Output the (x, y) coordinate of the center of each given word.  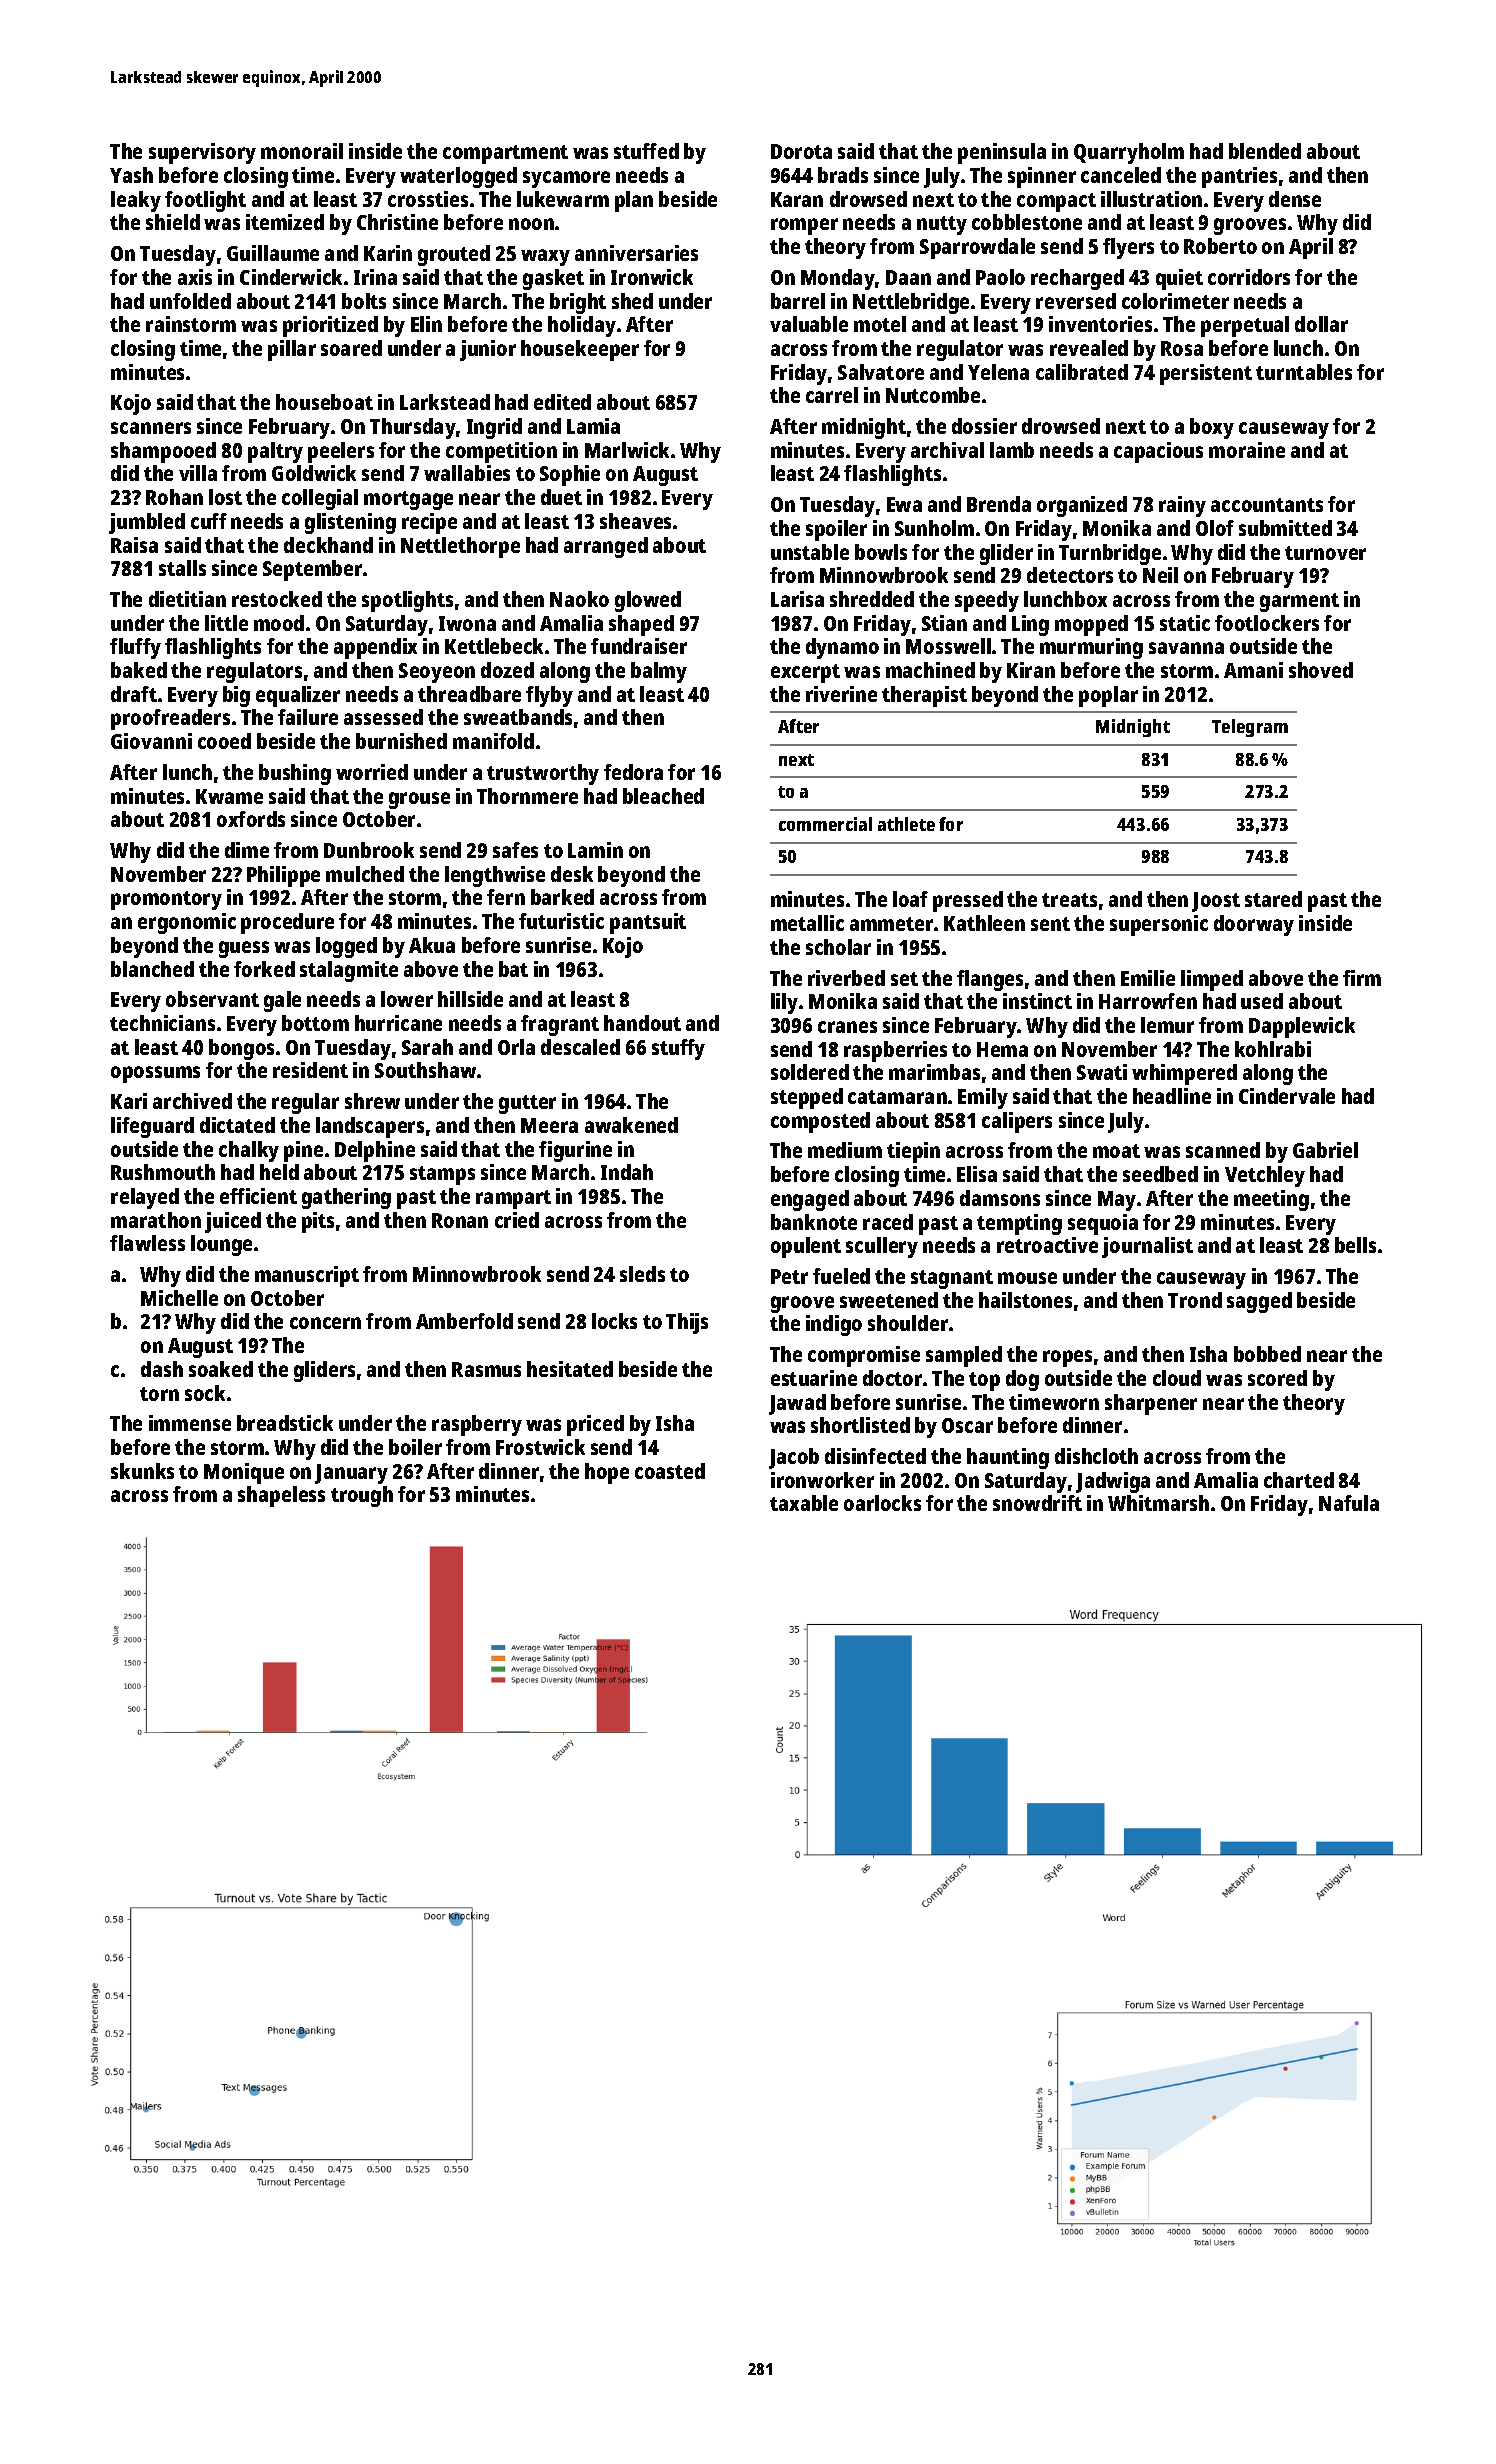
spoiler (836, 530)
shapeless (281, 1496)
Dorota (801, 151)
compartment (505, 154)
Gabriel (1325, 1150)
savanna (1186, 648)
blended (1265, 151)
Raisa (134, 545)
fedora (633, 772)
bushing (295, 774)
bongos (241, 1049)
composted (820, 1122)
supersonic (1159, 925)
